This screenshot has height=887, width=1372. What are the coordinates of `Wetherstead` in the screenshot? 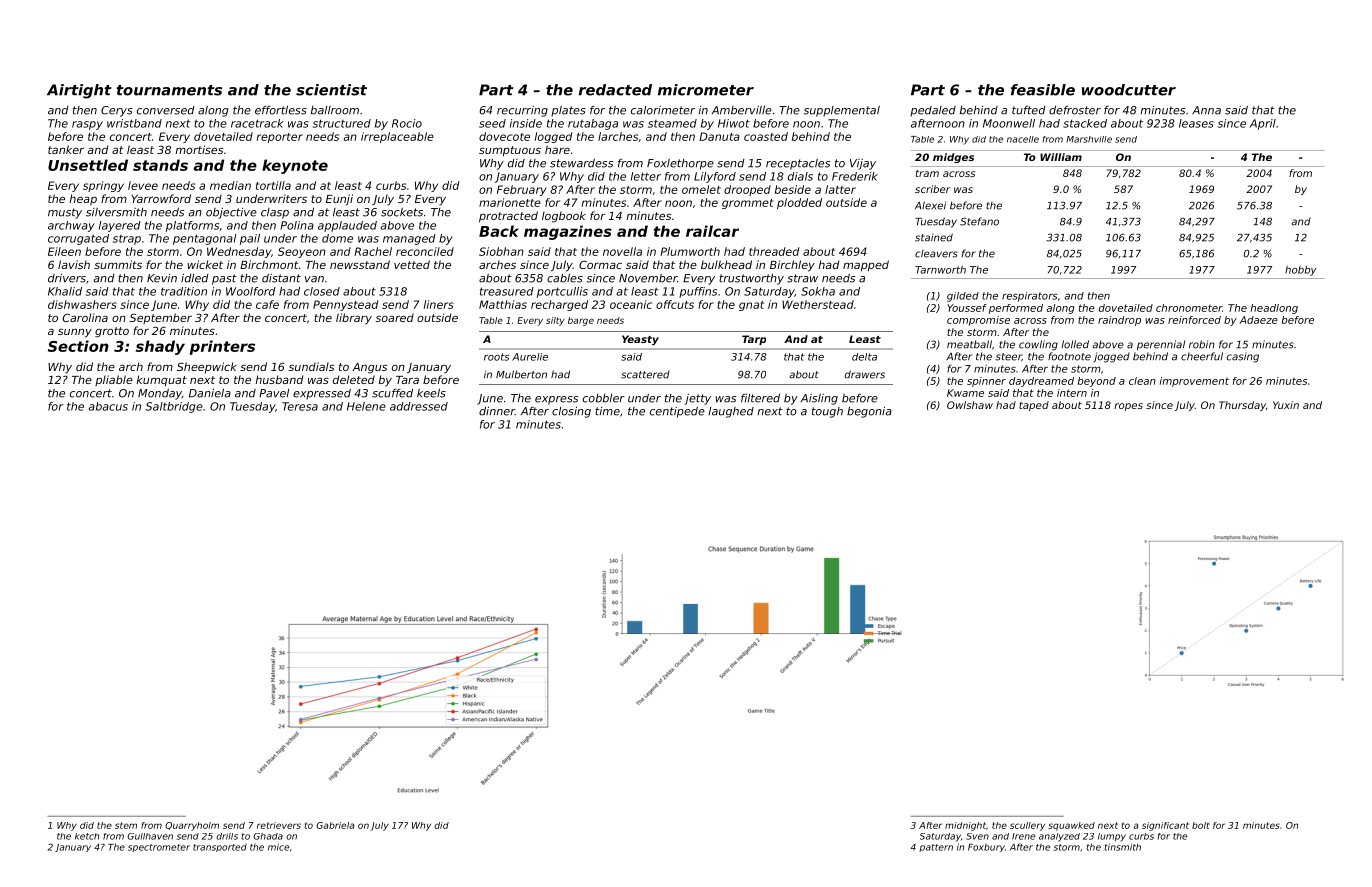 It's located at (818, 304).
